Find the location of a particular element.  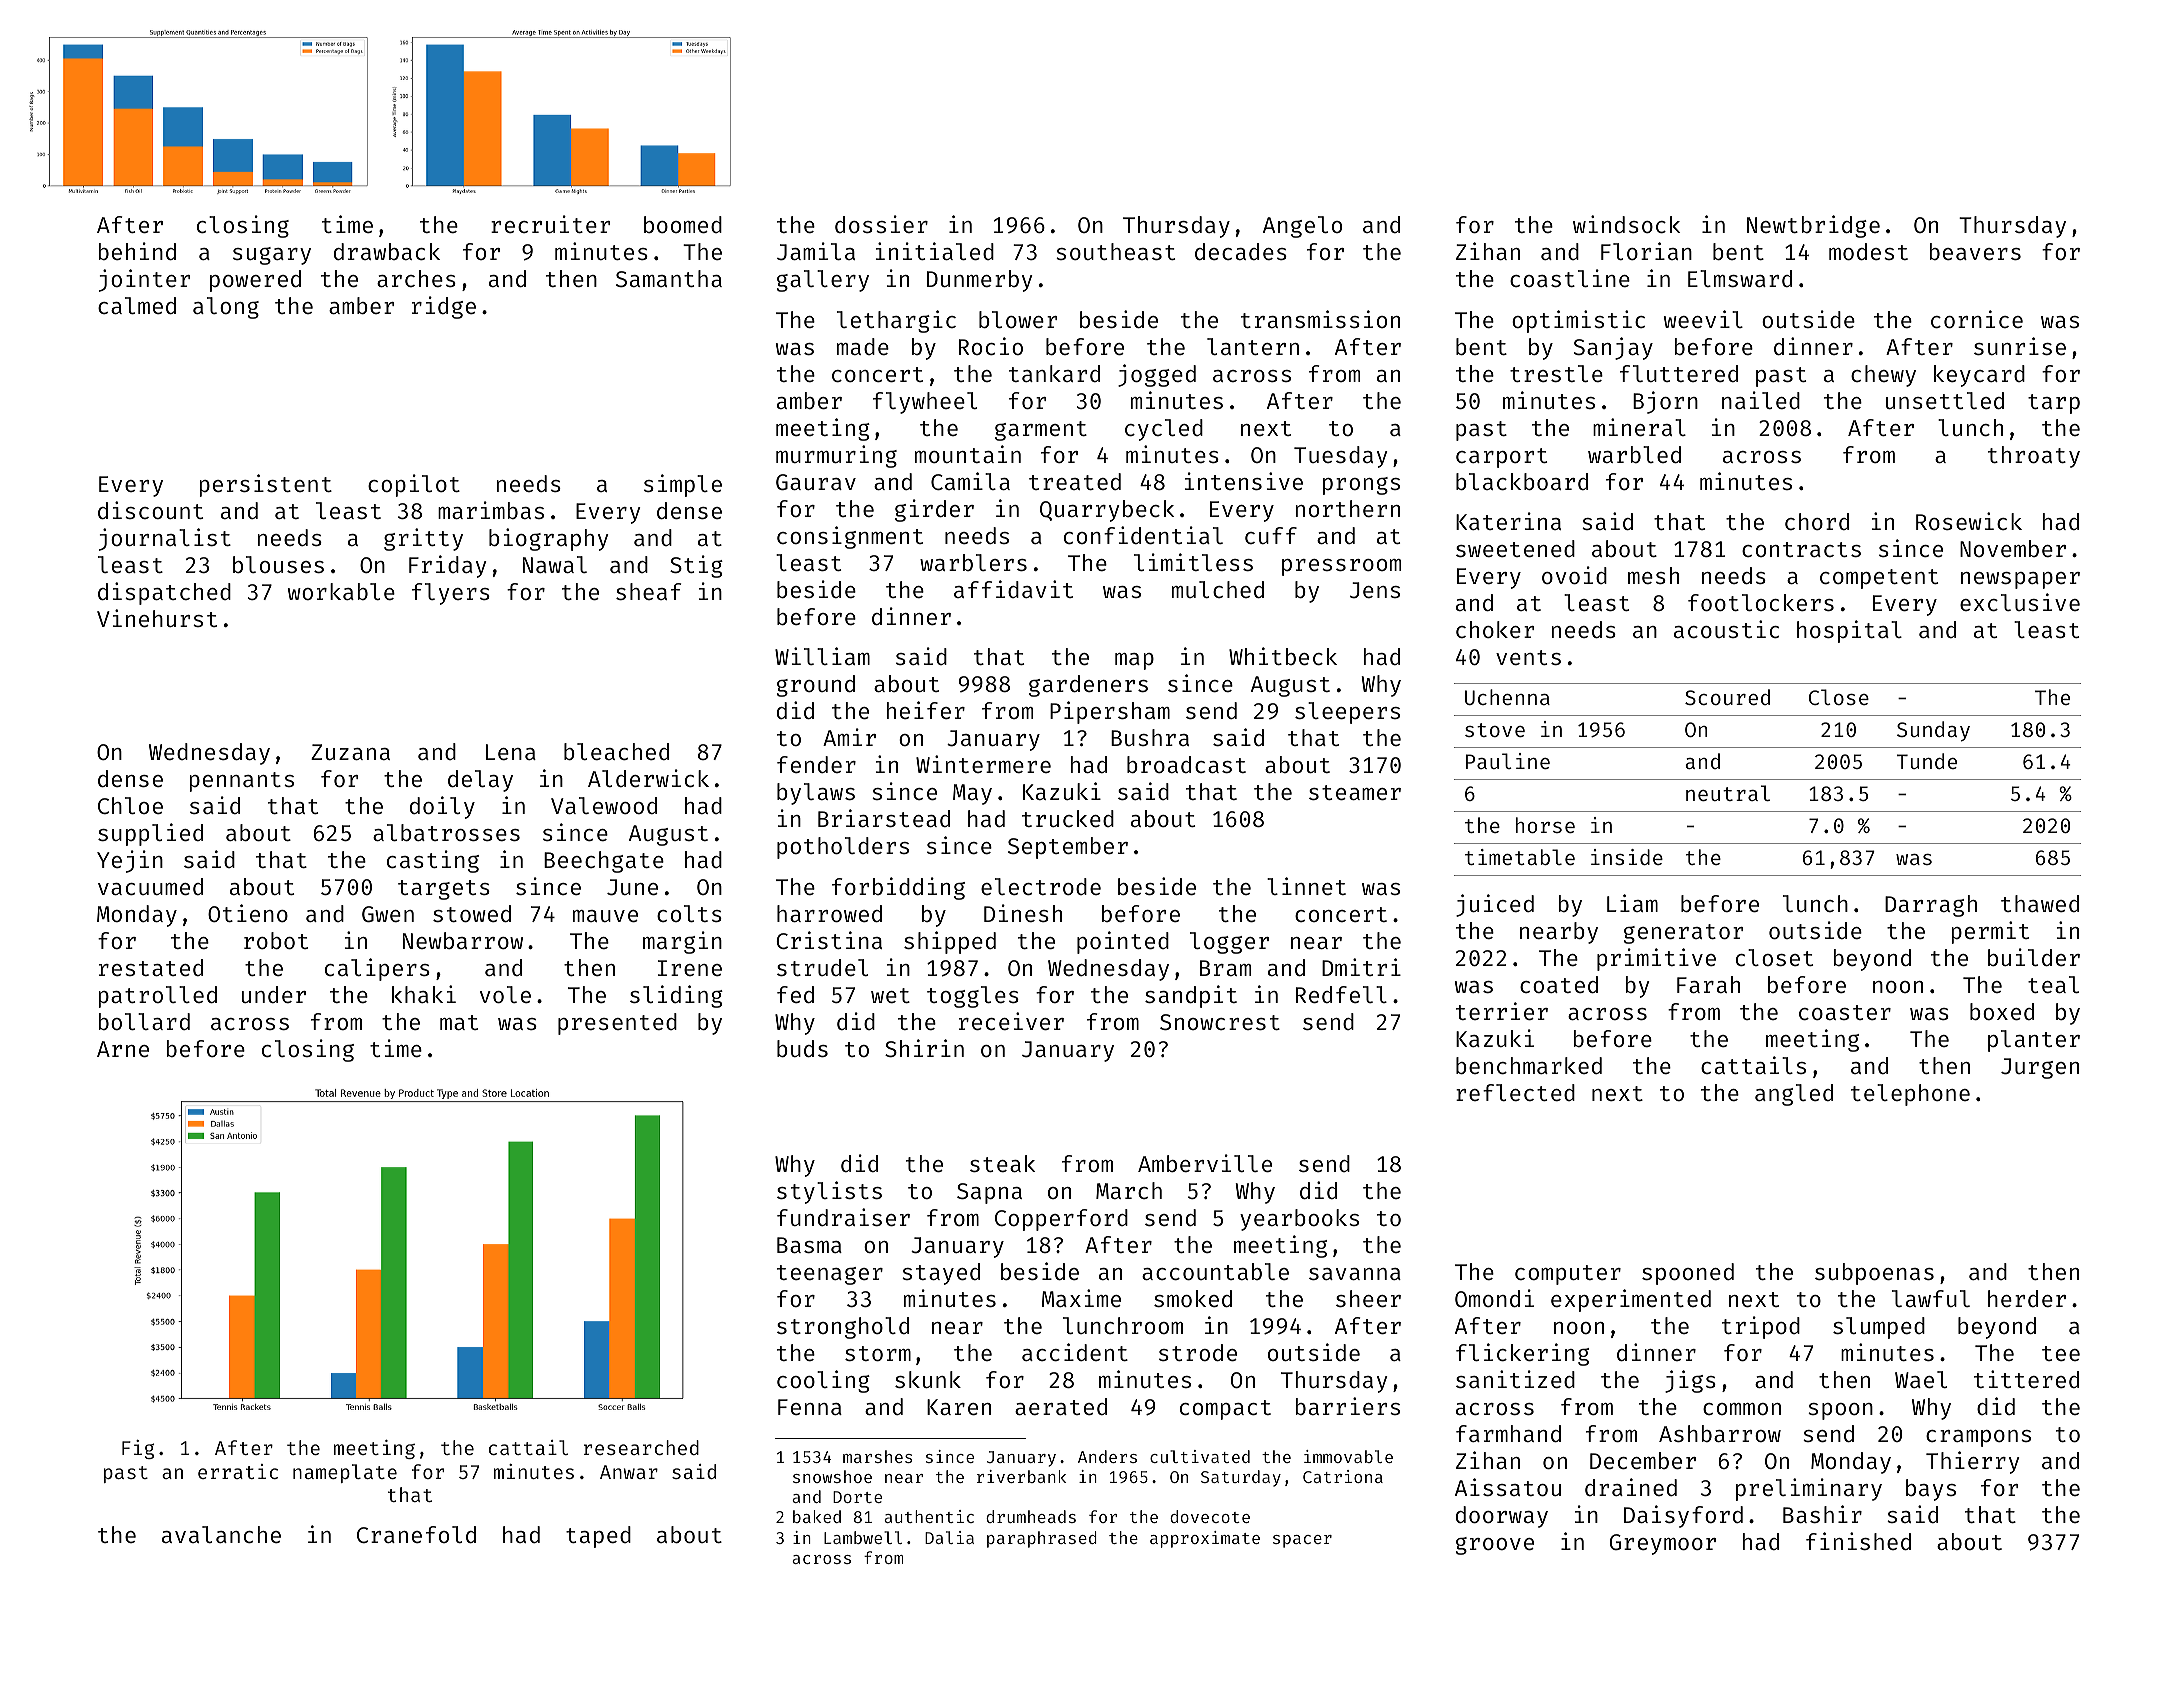

bays is located at coordinates (1931, 1490).
